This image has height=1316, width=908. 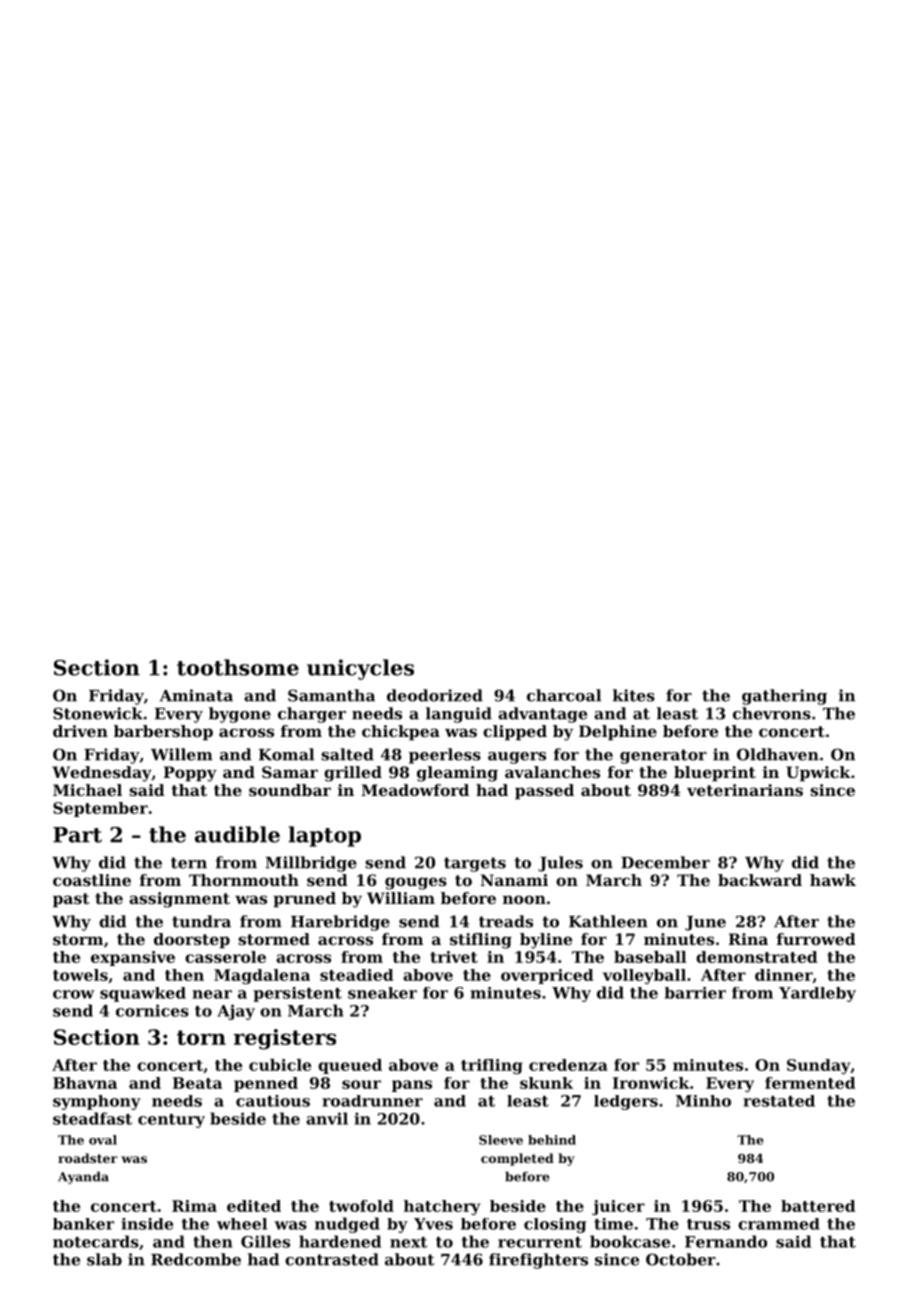 What do you see at coordinates (87, 1158) in the image?
I see `roadster` at bounding box center [87, 1158].
